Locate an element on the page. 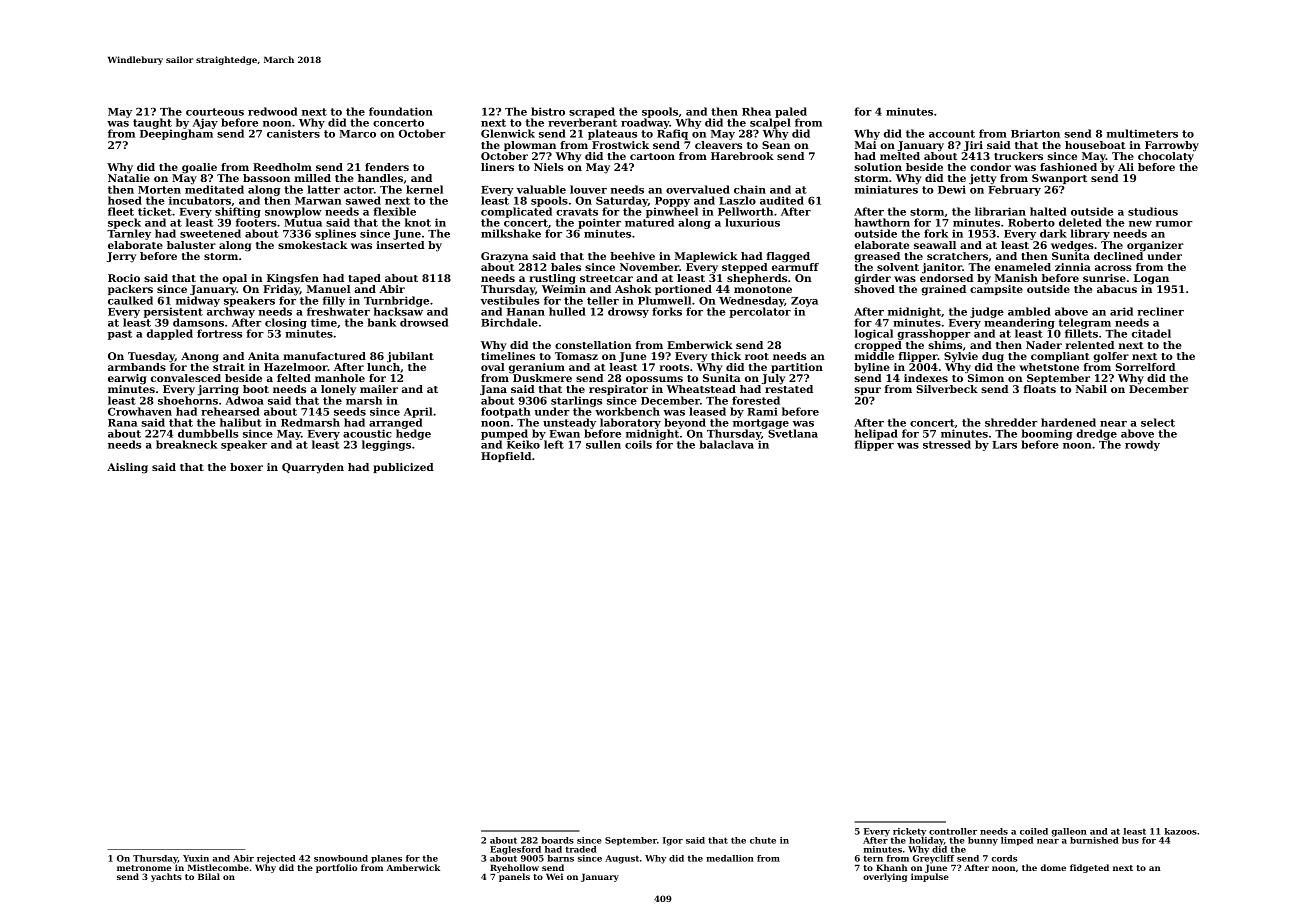 This image has height=924, width=1308. valuable is located at coordinates (541, 189).
